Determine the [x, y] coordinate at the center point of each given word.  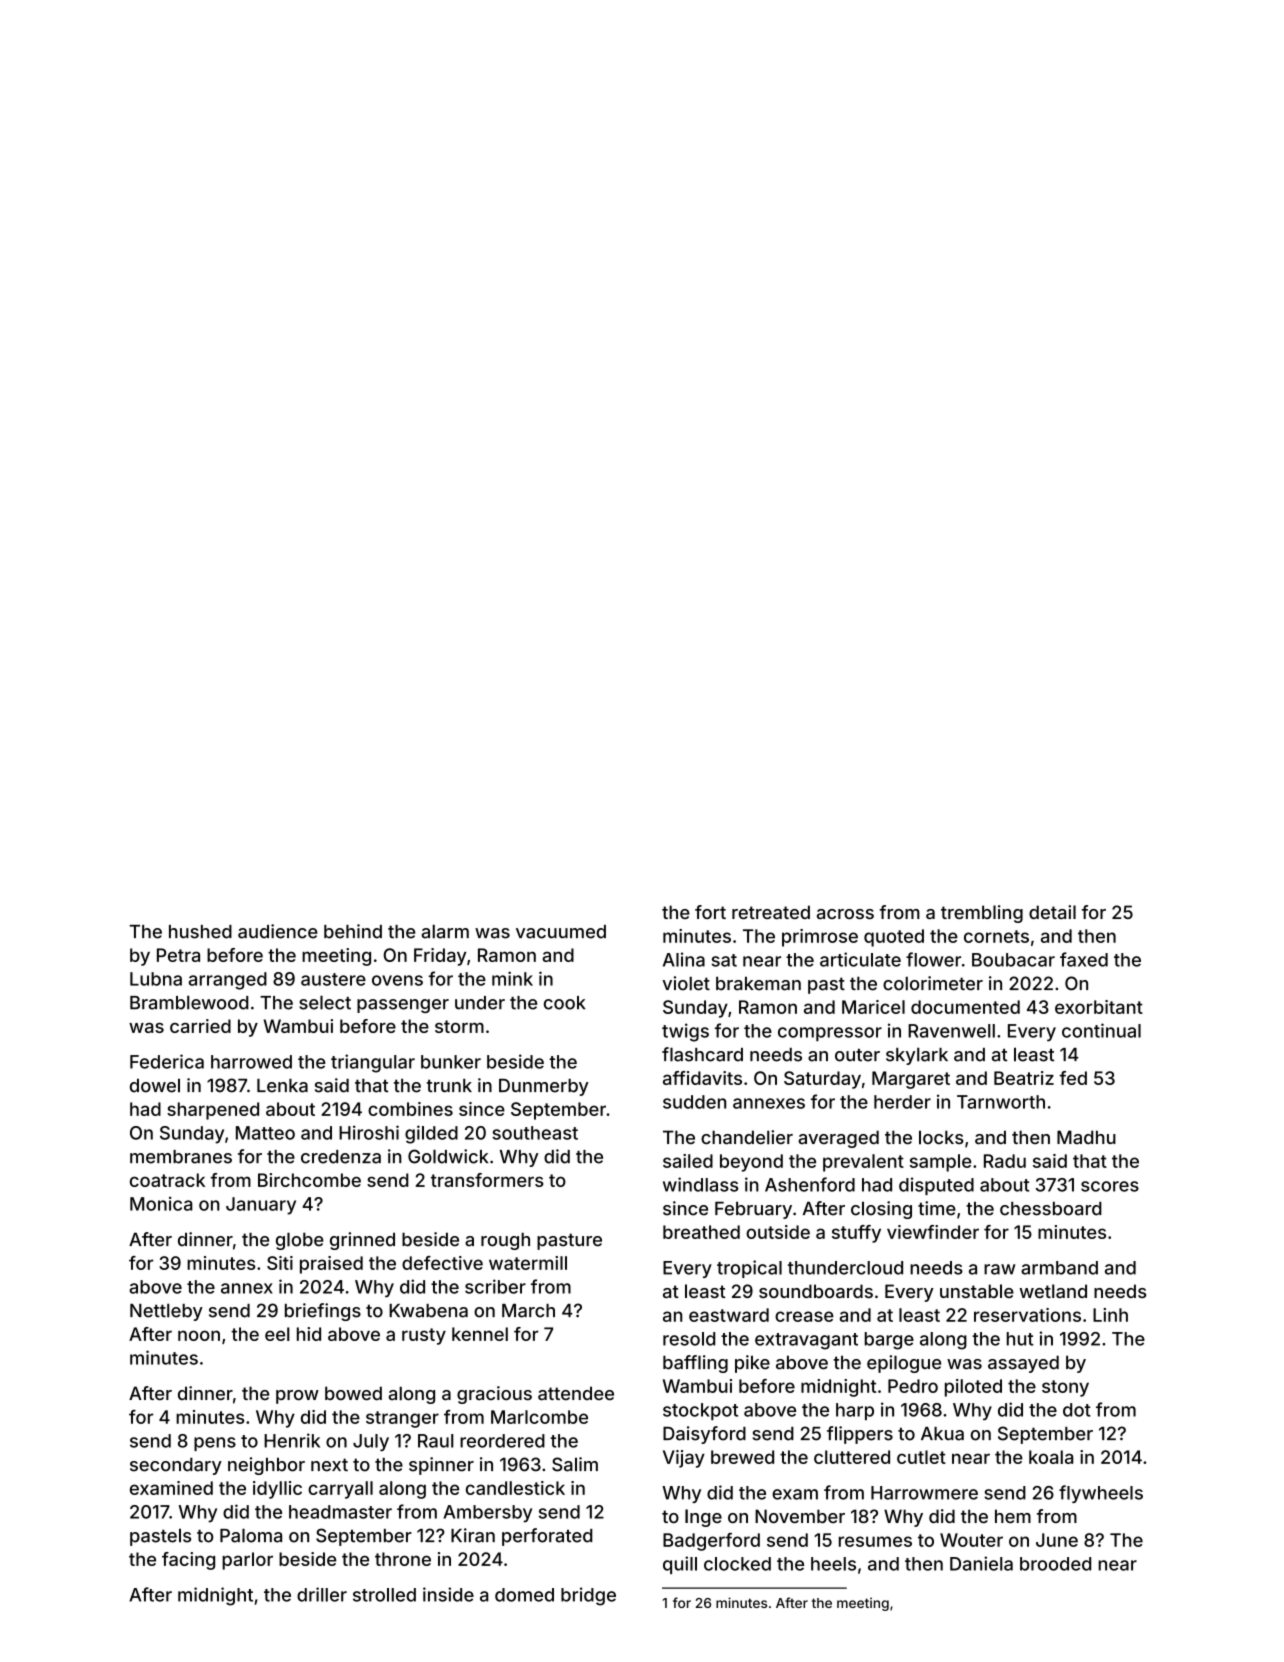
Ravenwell [951, 1031]
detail [1052, 912]
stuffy [856, 1234]
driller [322, 1594]
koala [1051, 1457]
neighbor [266, 1466]
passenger [403, 1006]
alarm [445, 931]
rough [505, 1241]
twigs [685, 1032]
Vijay [684, 1459]
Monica [161, 1204]
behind [353, 931]
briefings [323, 1312]
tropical [749, 1269]
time [937, 1208]
